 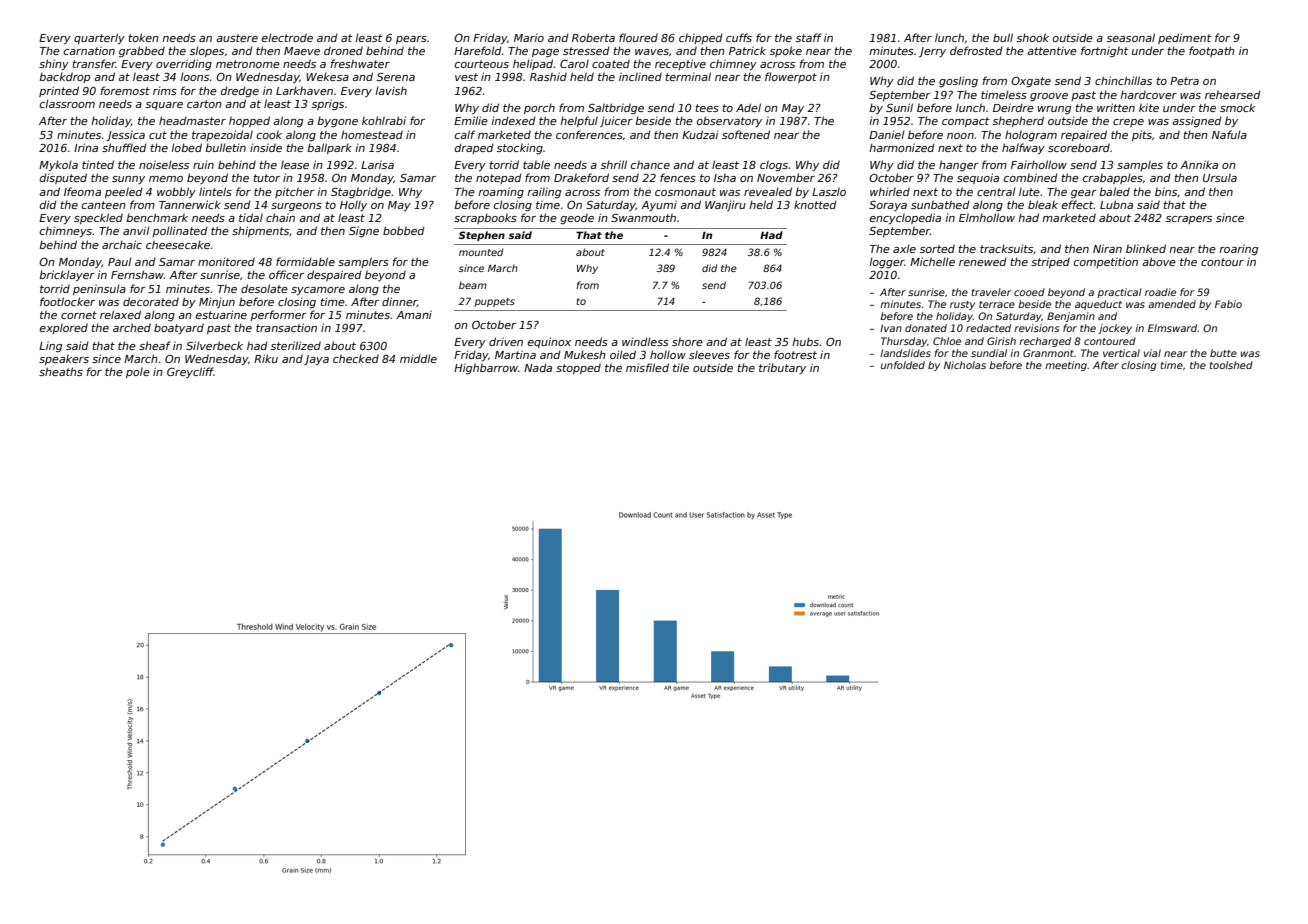 I want to click on geode, so click(x=577, y=218).
